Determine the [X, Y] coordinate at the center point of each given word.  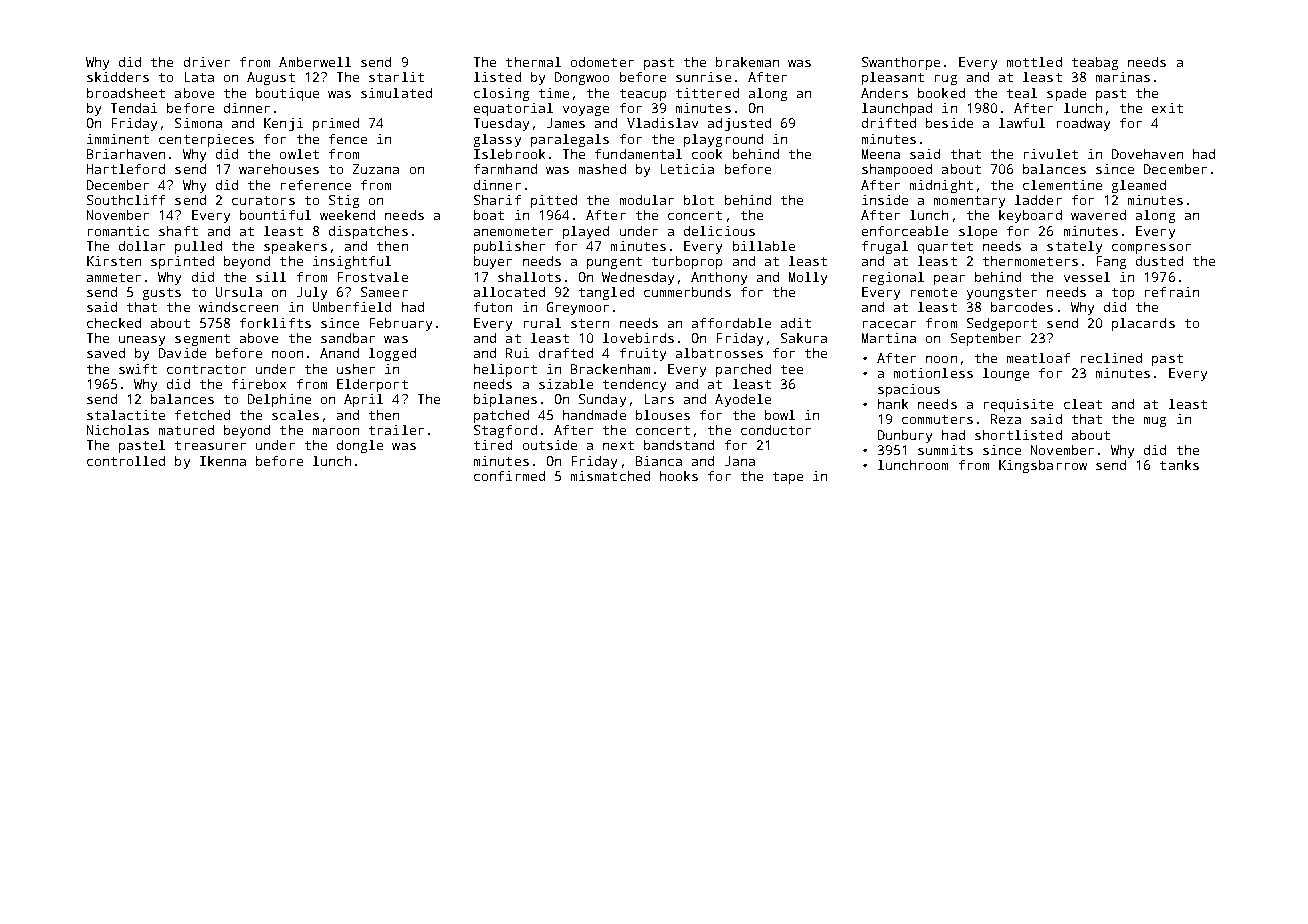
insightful [352, 262]
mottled [1034, 62]
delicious [719, 231]
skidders [118, 77]
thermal [533, 62]
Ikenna [223, 461]
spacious [909, 390]
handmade [594, 415]
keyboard [1030, 216]
